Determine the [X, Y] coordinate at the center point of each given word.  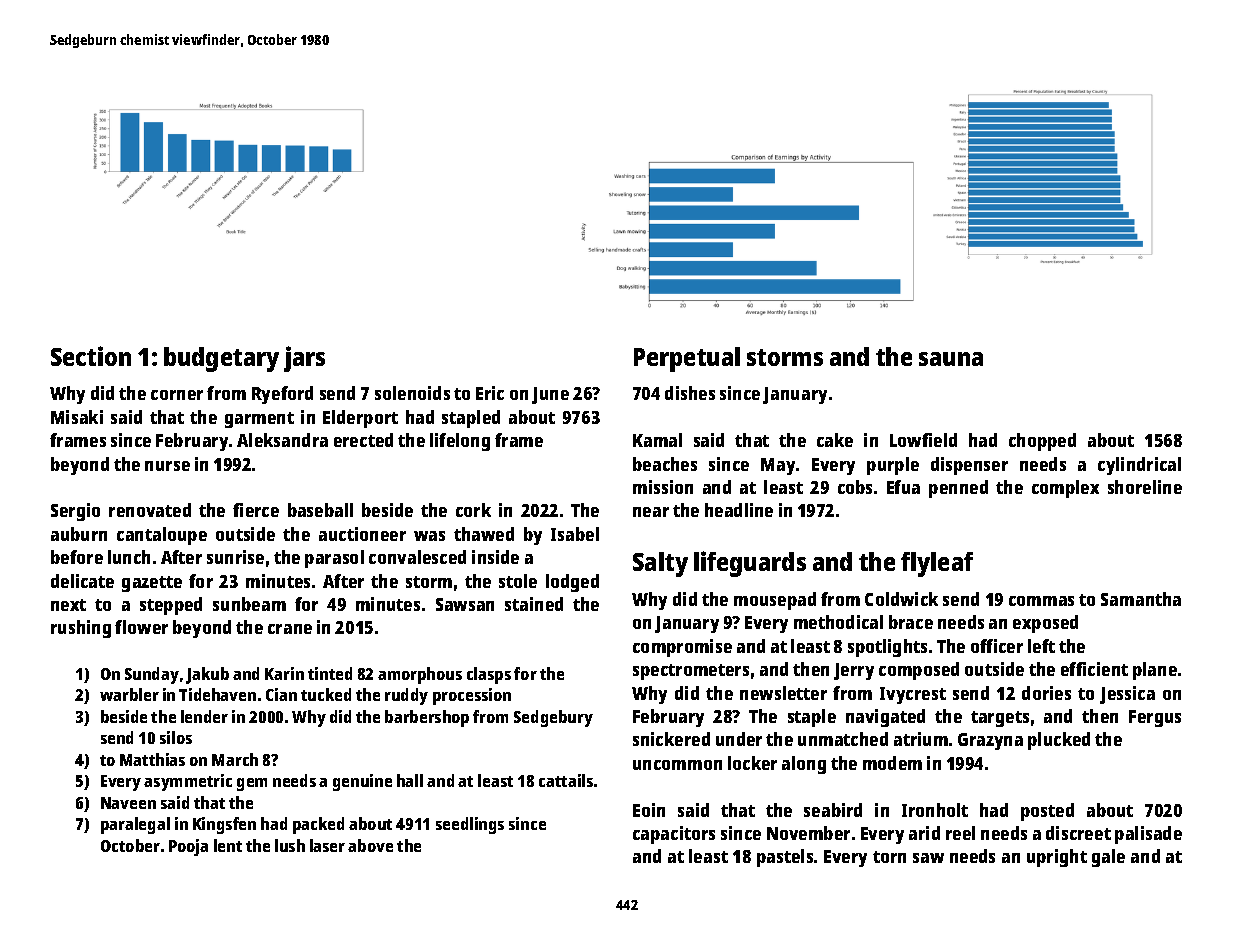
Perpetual [687, 359]
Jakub [207, 675]
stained [534, 604]
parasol [334, 559]
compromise [682, 648]
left [1041, 646]
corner [177, 395]
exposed [1045, 624]
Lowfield [923, 440]
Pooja [188, 847]
